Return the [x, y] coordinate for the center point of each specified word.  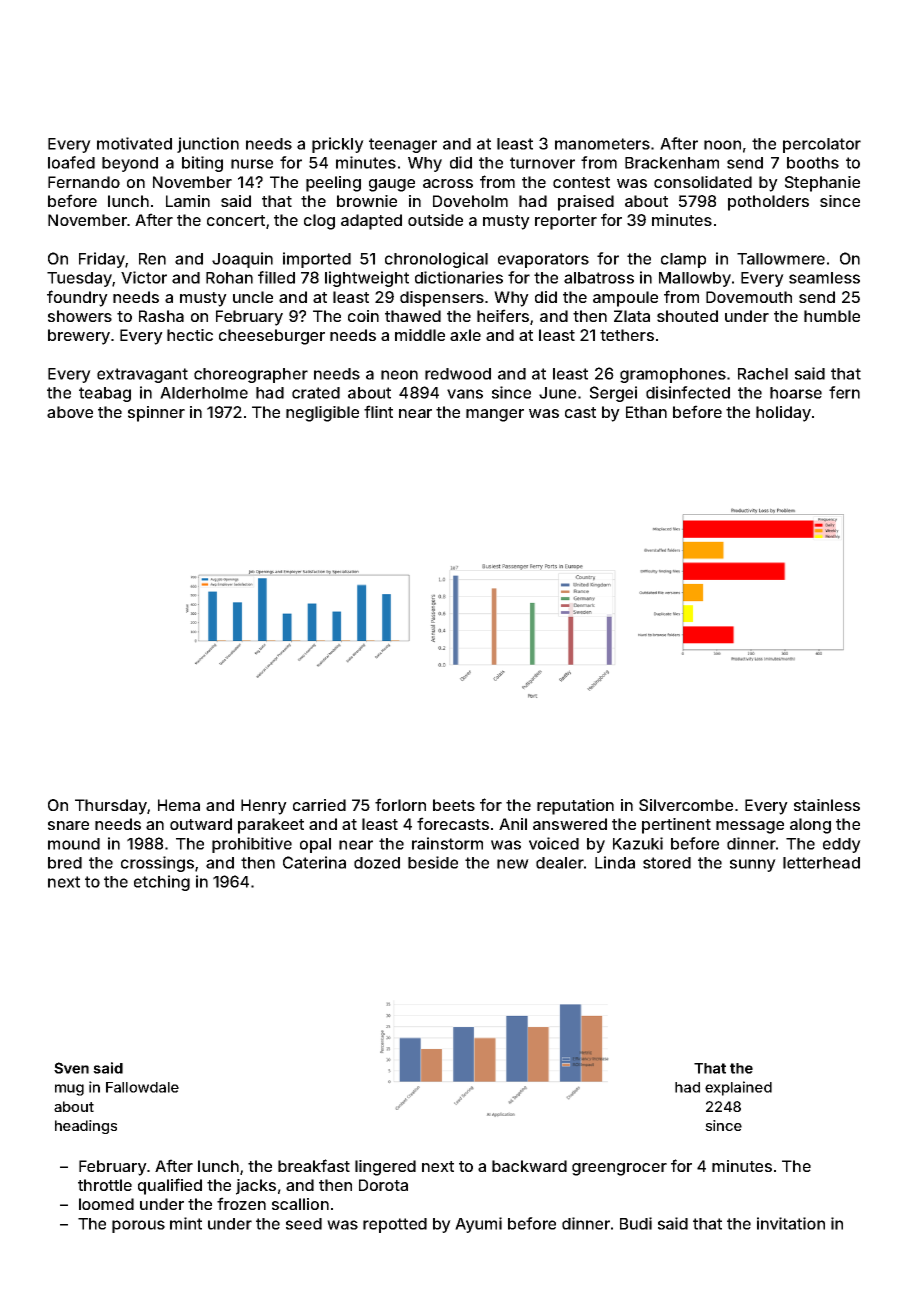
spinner [156, 414]
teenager [403, 145]
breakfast [314, 1165]
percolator [822, 145]
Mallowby [695, 279]
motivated [134, 143]
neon [399, 375]
